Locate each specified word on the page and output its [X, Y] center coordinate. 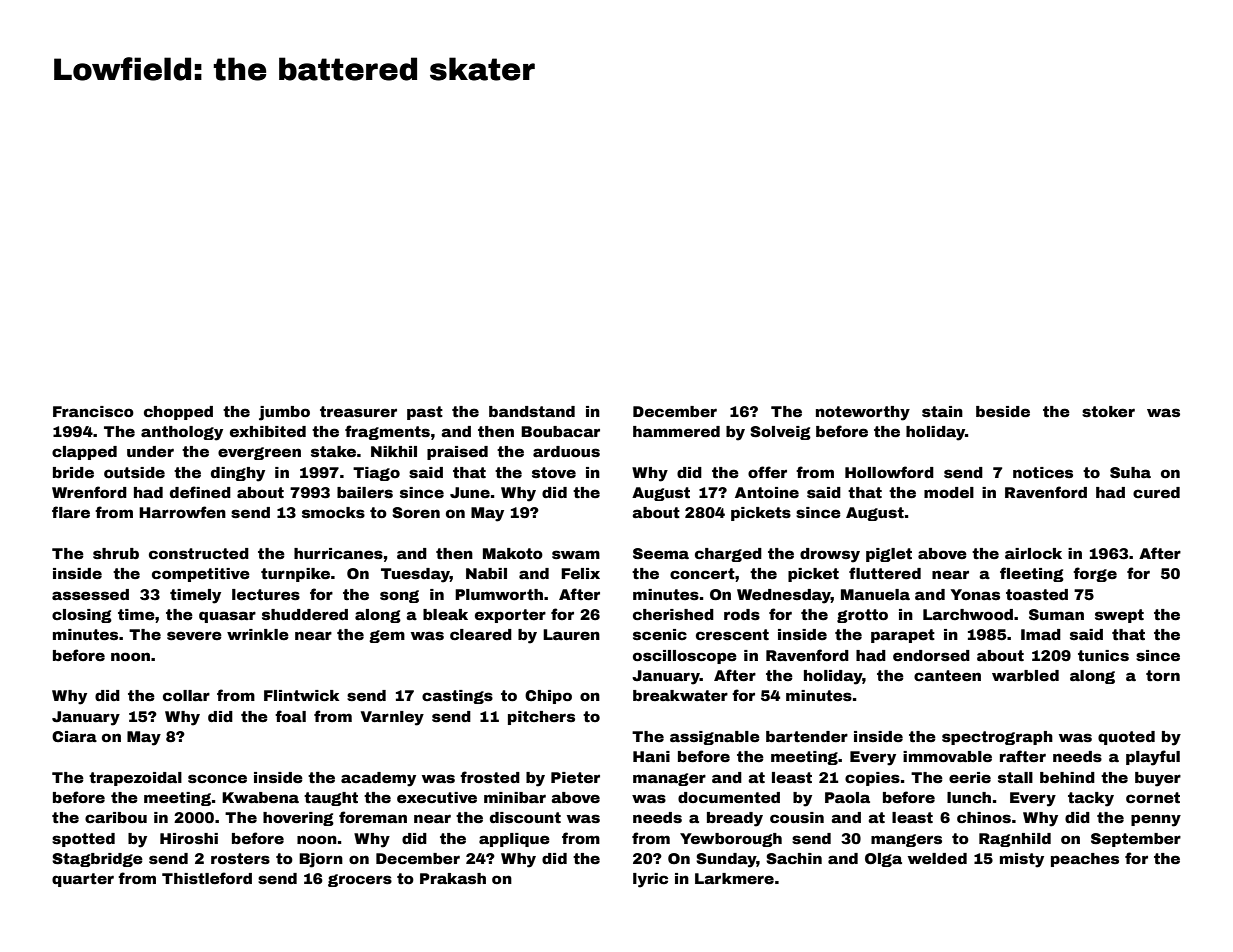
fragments [387, 432]
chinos [984, 817]
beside [1003, 411]
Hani [651, 756]
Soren [416, 512]
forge [1095, 574]
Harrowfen [182, 512]
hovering [298, 819]
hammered [676, 431]
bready [735, 819]
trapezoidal [135, 779]
